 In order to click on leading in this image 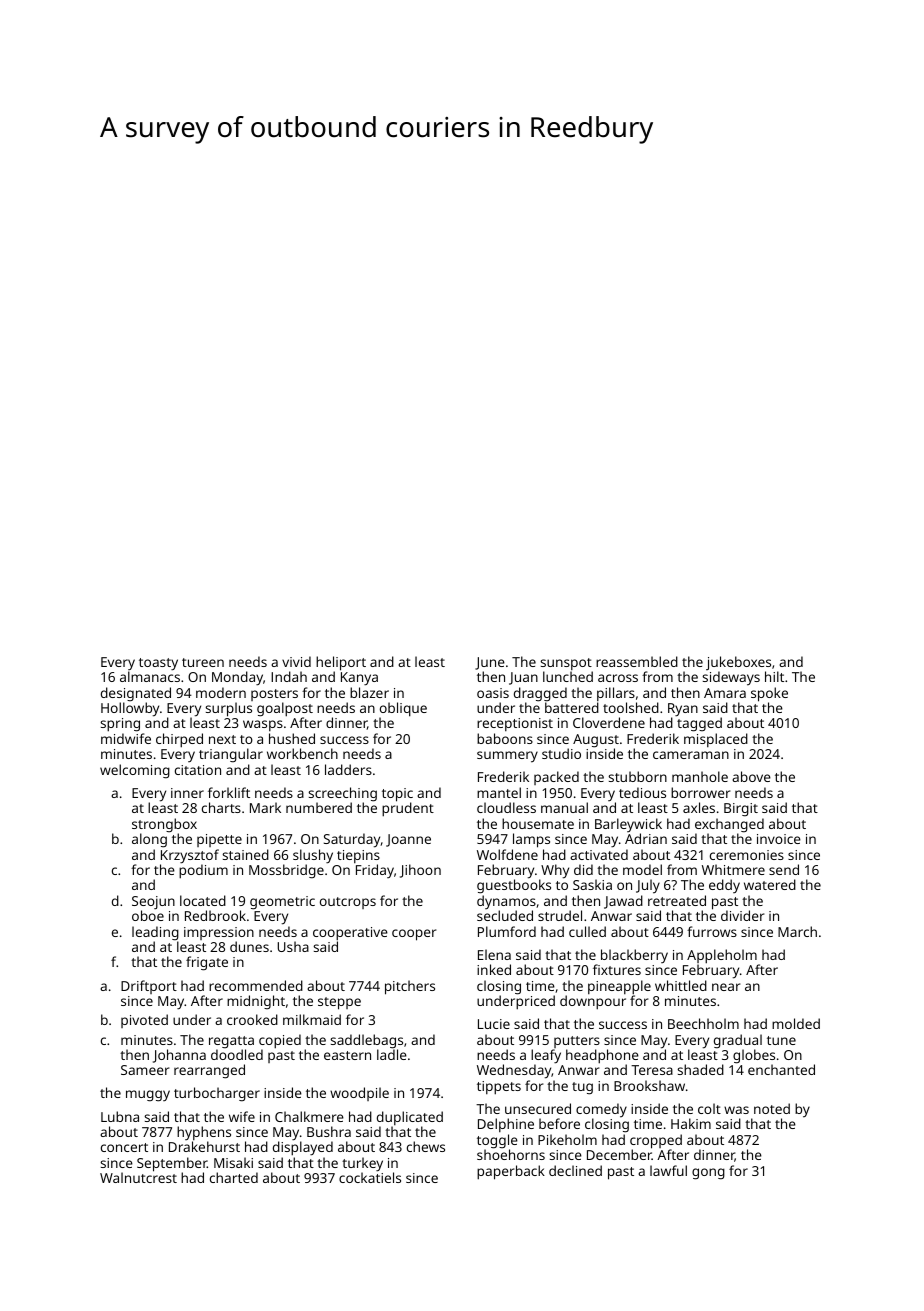, I will do `click(155, 933)`.
